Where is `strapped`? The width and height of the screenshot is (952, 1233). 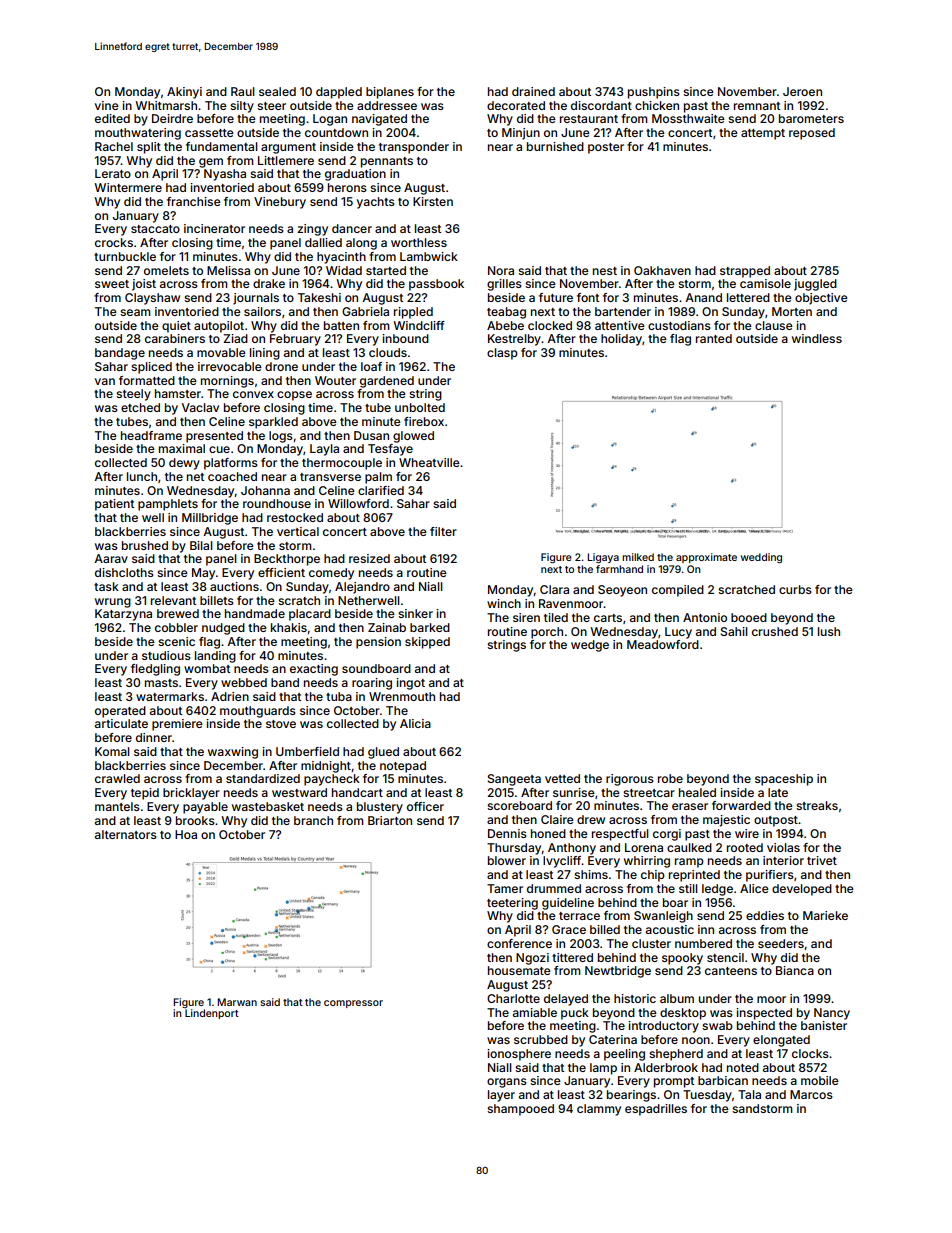
strapped is located at coordinates (745, 272).
